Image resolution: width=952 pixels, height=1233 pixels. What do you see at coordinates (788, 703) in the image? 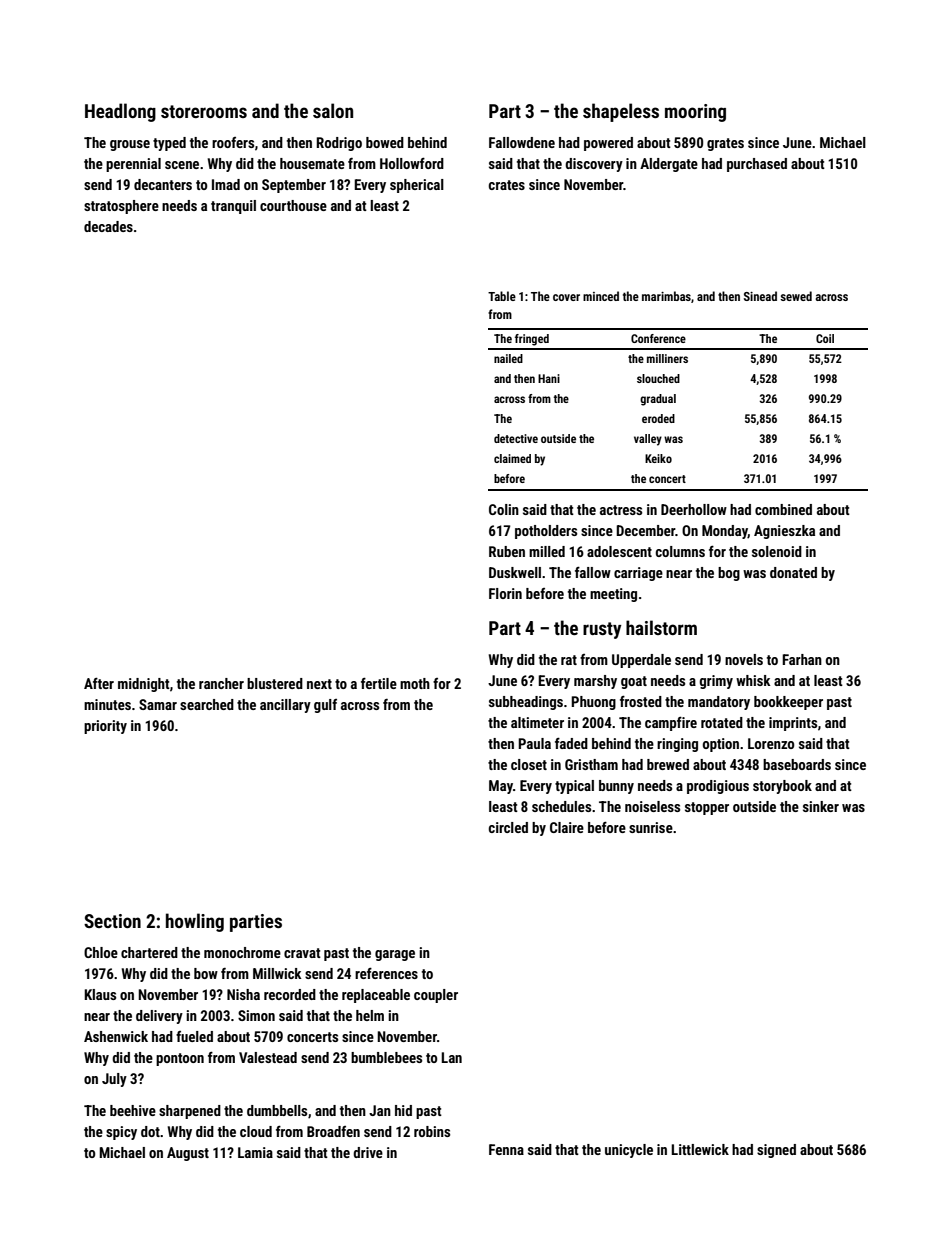
I see `bookkeeper` at bounding box center [788, 703].
